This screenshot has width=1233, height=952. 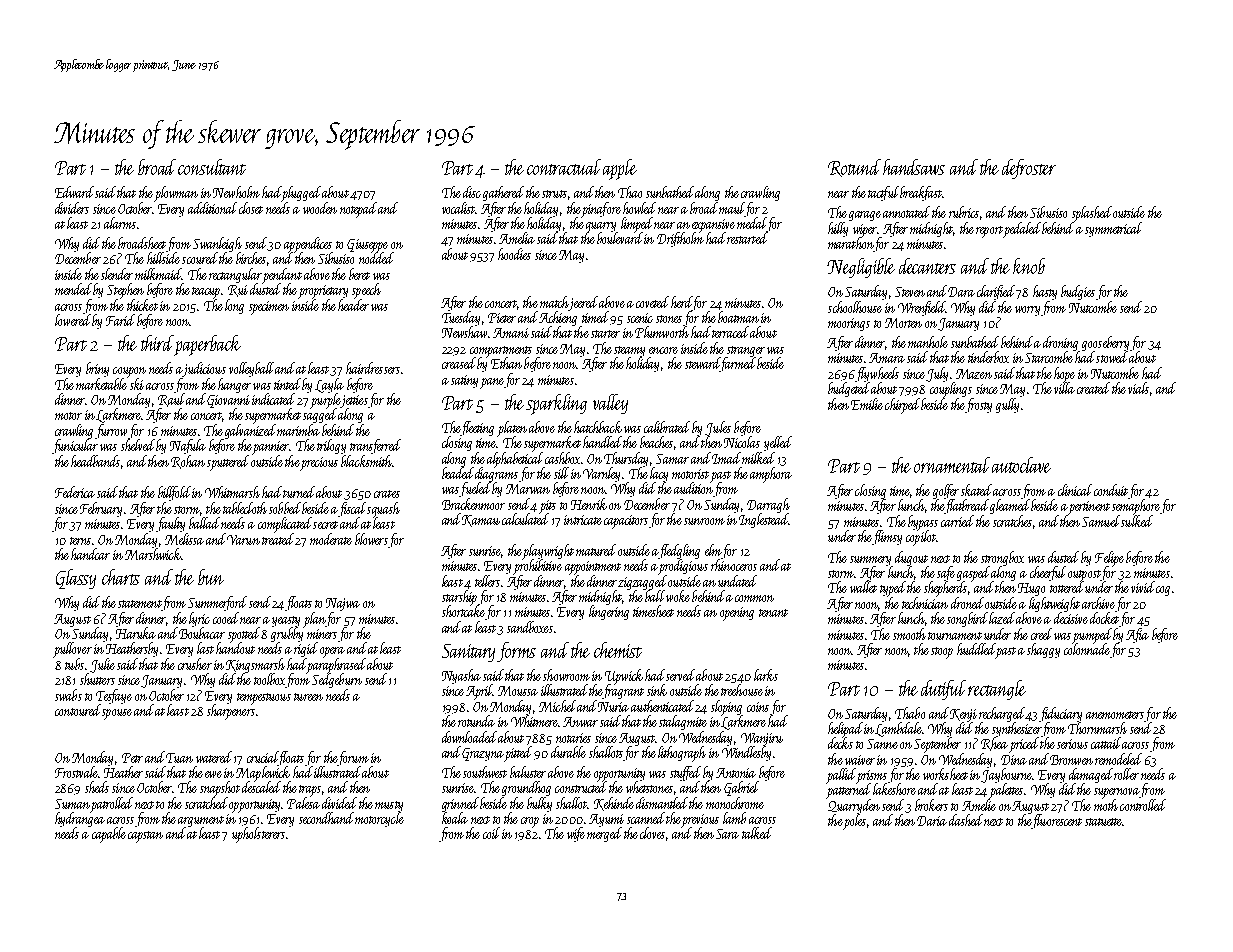 I want to click on Emilie, so click(x=867, y=404).
